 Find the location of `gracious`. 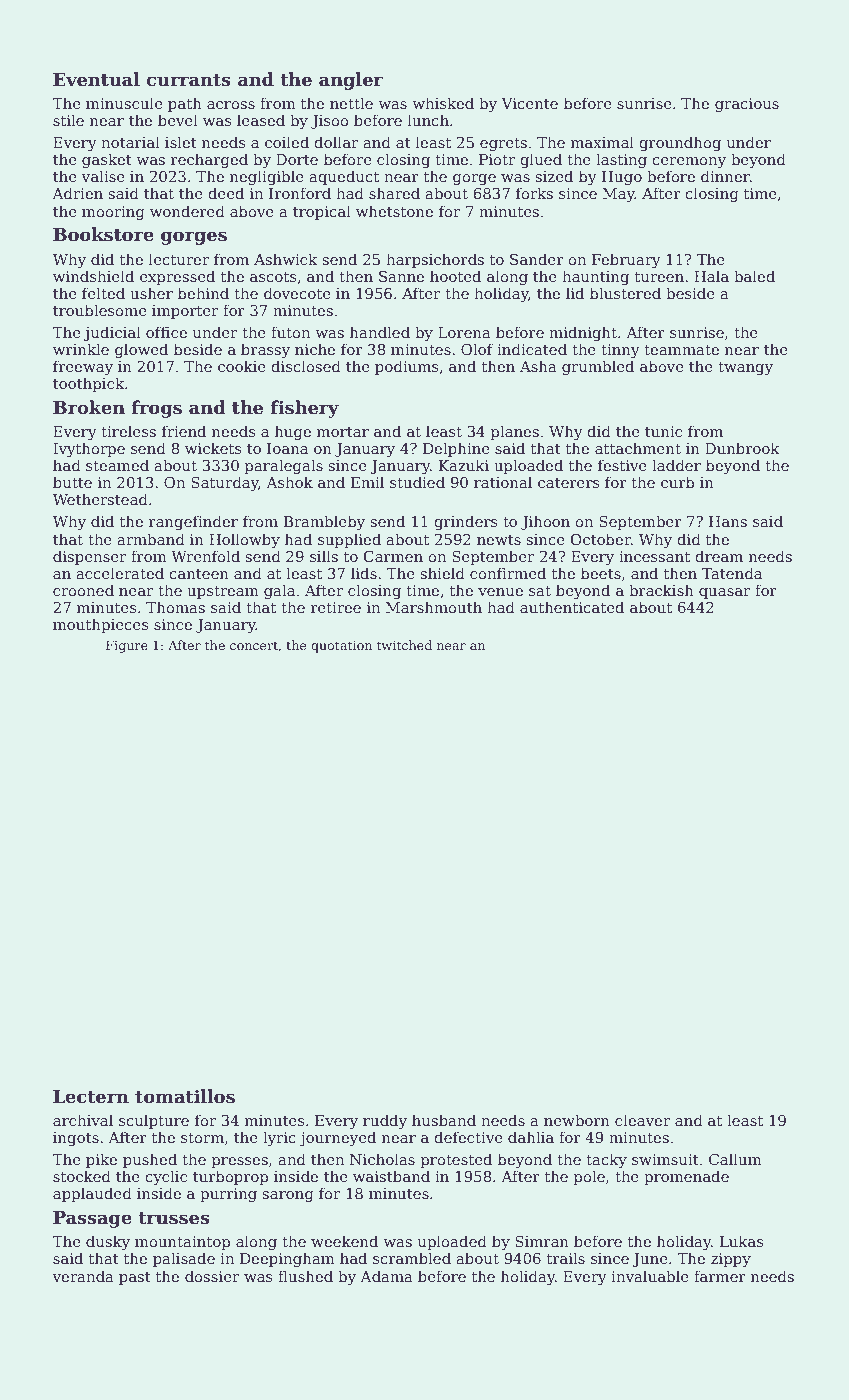

gracious is located at coordinates (747, 105).
